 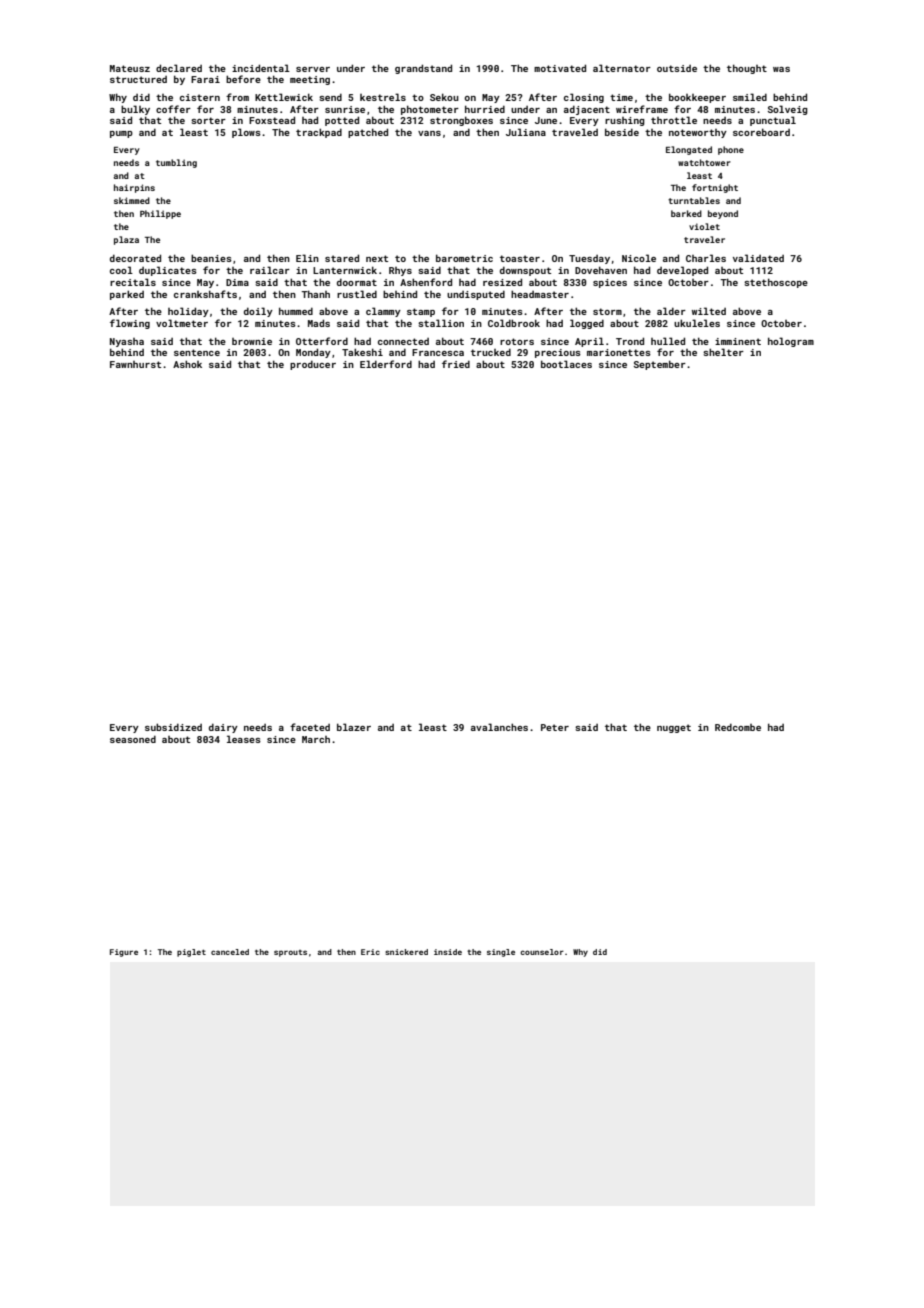 I want to click on sprouts, so click(x=290, y=953).
